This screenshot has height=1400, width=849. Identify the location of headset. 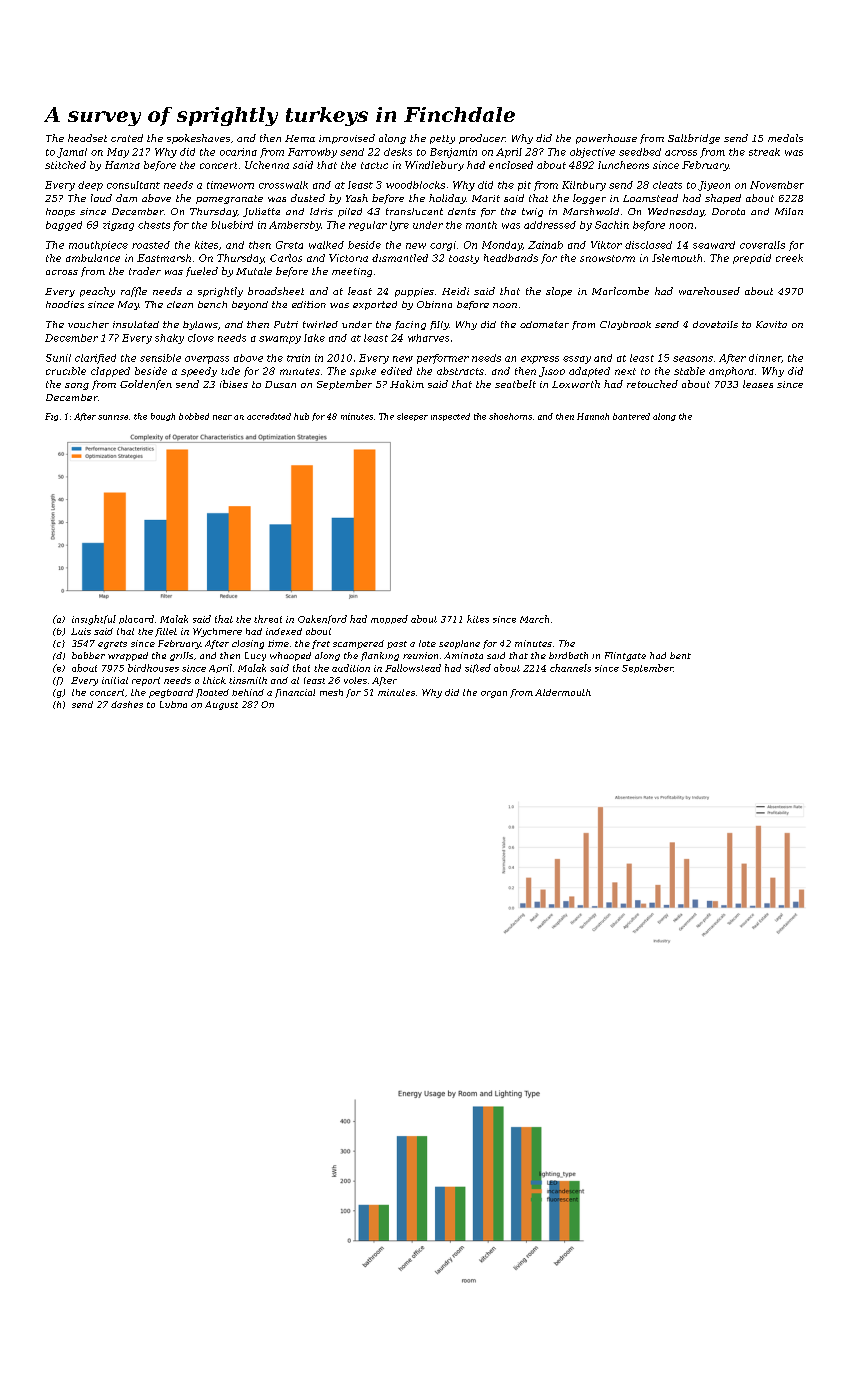
(87, 138).
